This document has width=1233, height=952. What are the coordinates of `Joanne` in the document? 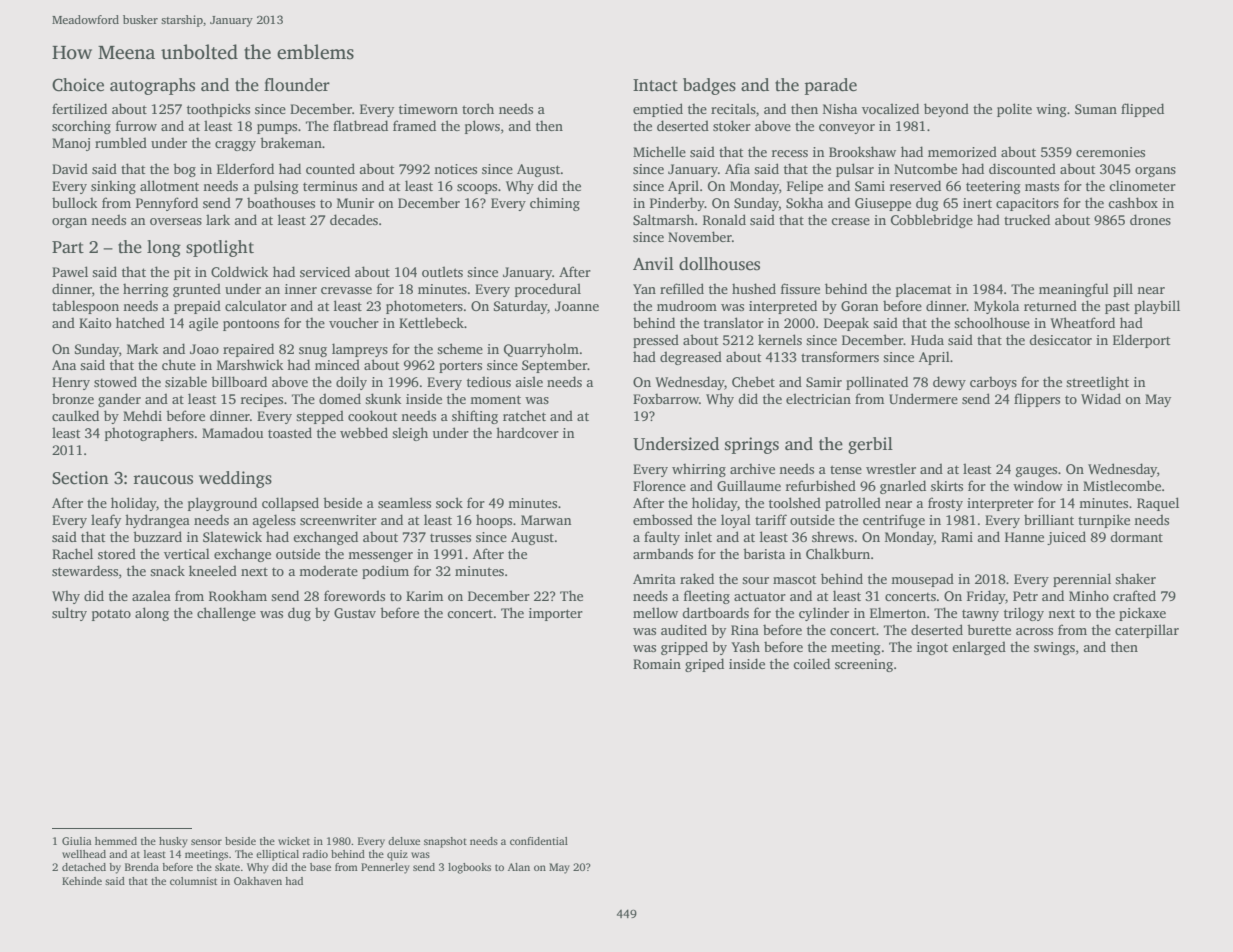 It's located at (577, 306).
